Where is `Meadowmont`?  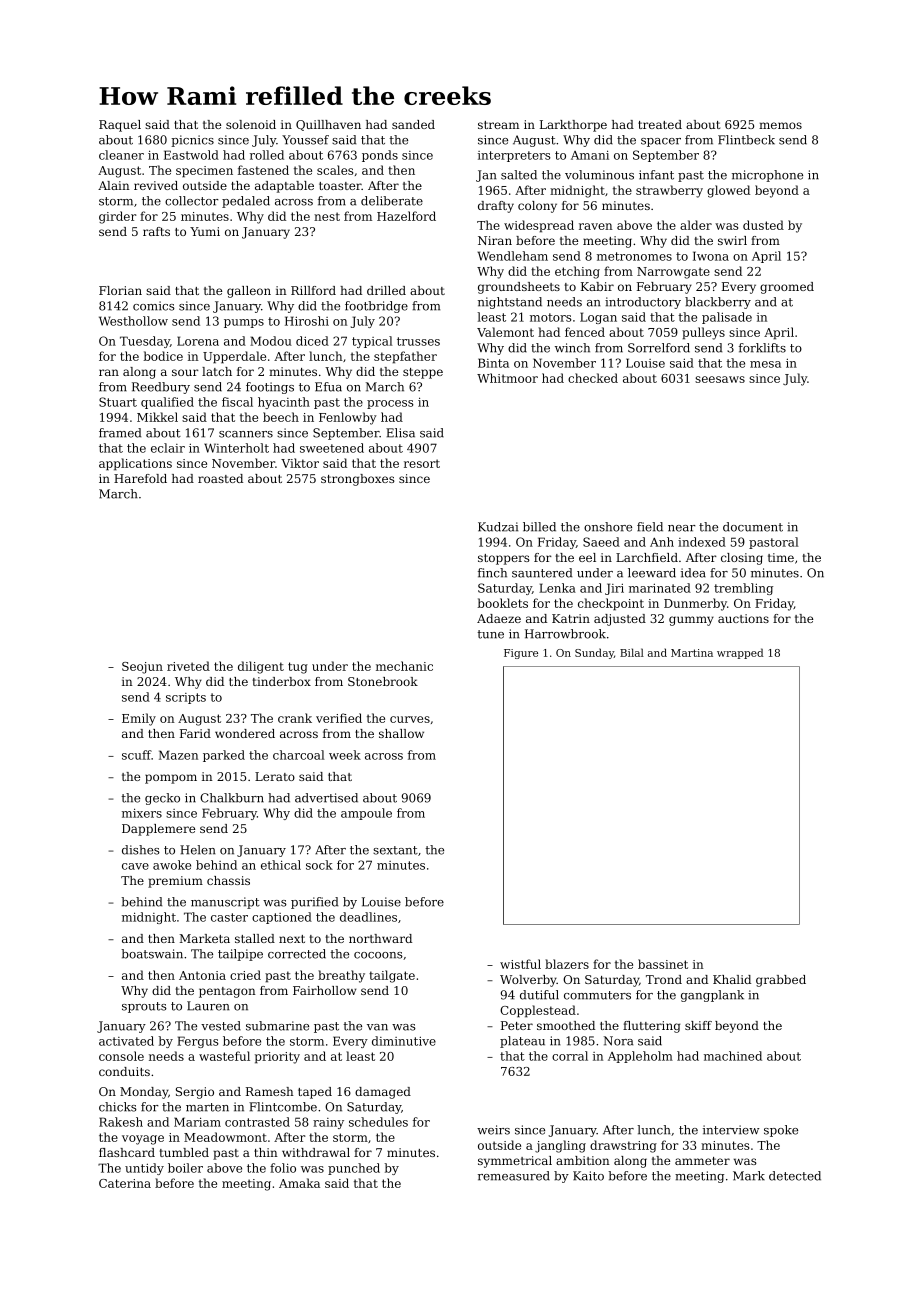 Meadowmont is located at coordinates (225, 1137).
